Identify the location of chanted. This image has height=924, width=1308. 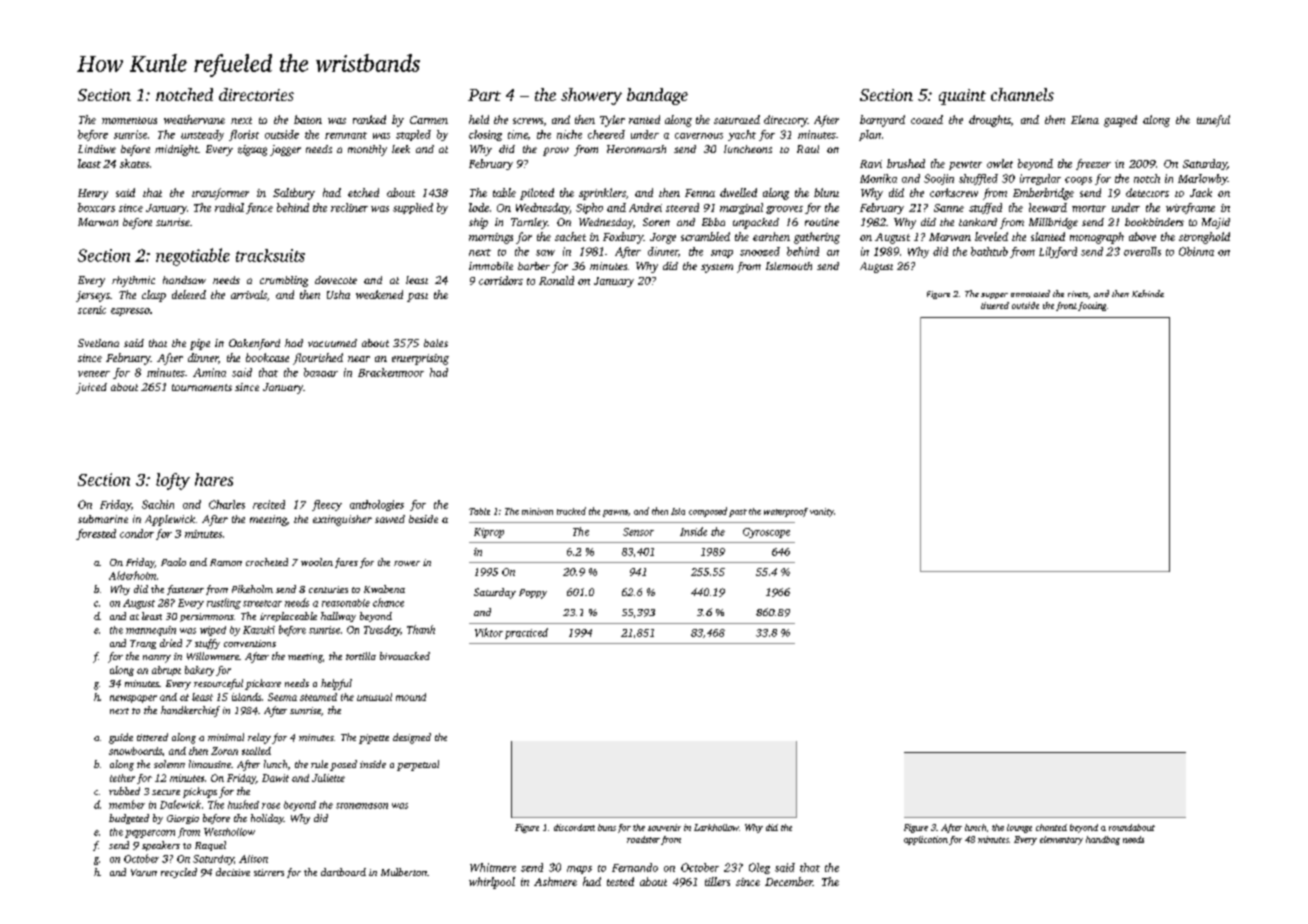
(1051, 827).
